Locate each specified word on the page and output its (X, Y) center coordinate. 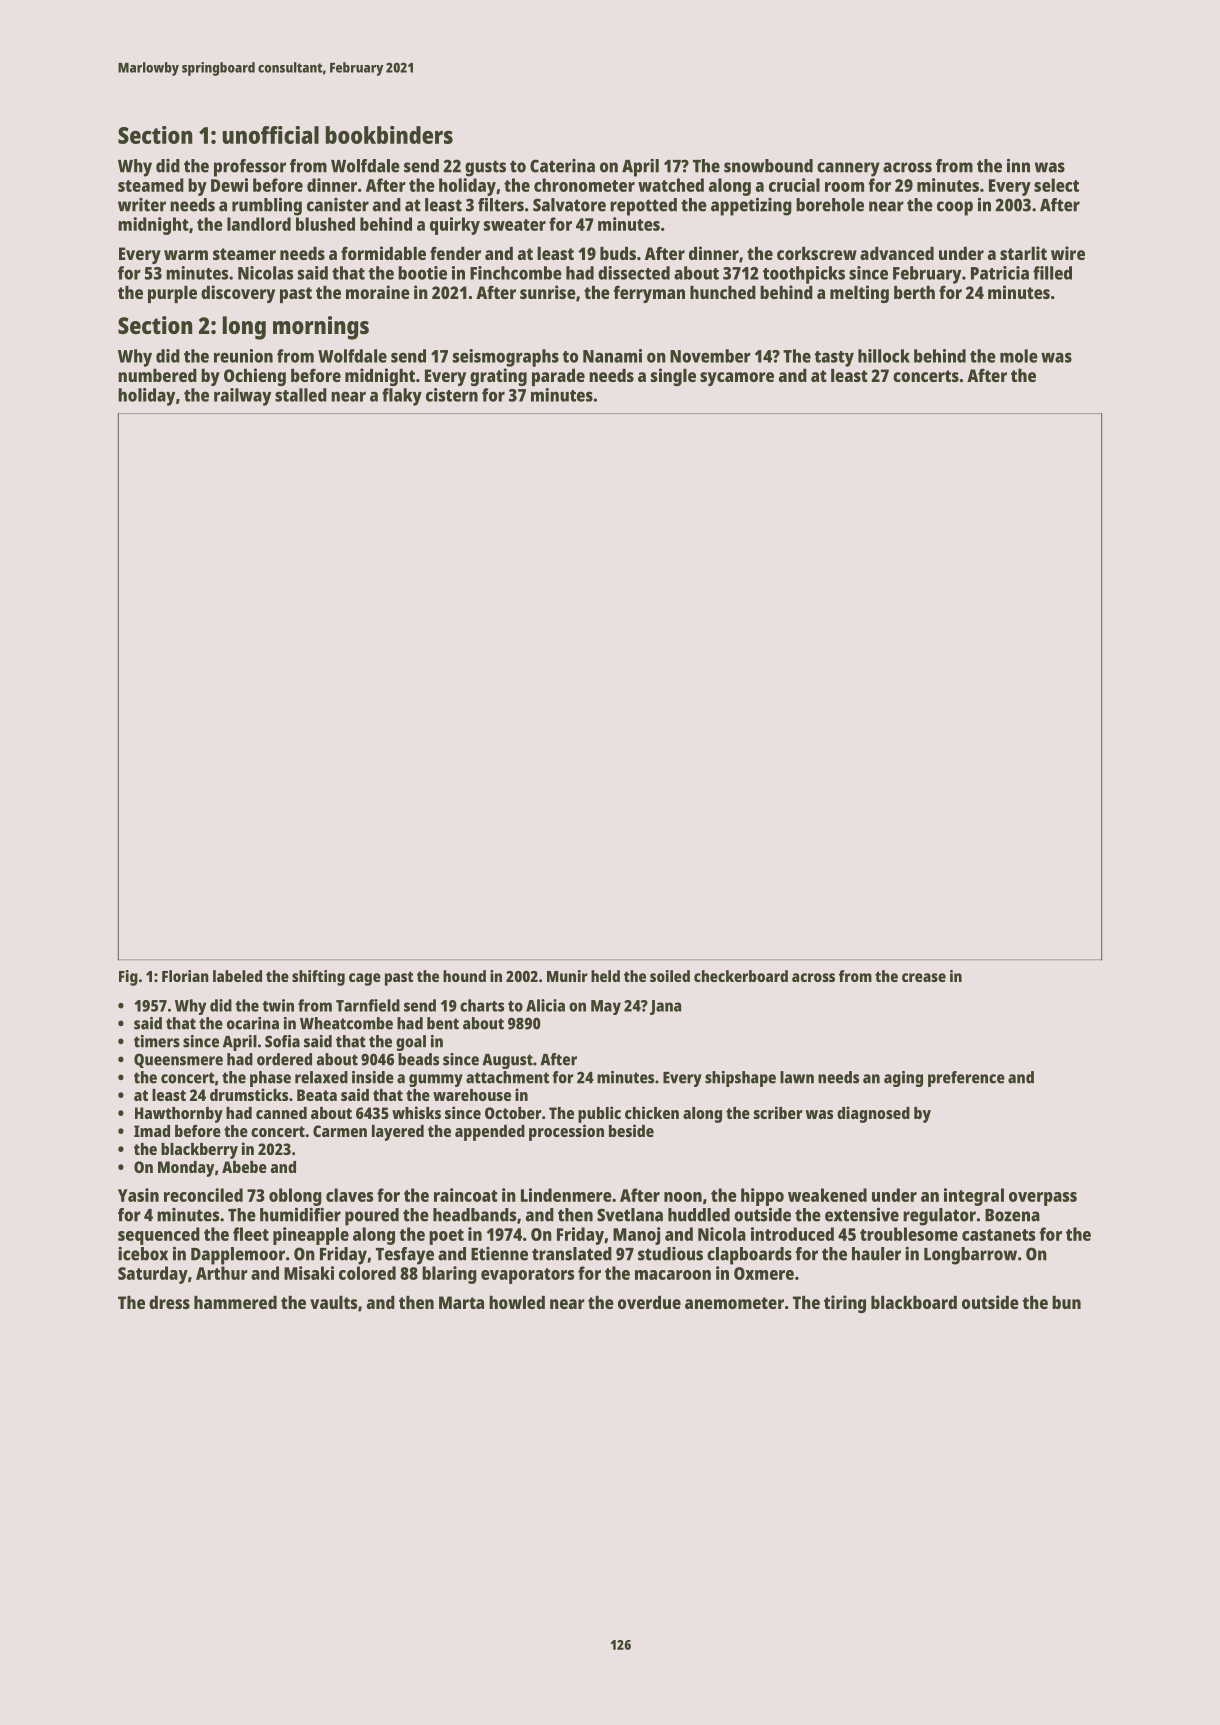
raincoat (466, 1195)
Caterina (562, 166)
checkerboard (741, 976)
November (710, 356)
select (1056, 185)
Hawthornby (179, 1115)
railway (242, 397)
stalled (301, 395)
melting (859, 294)
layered (398, 1133)
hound (464, 976)
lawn (797, 1077)
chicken (652, 1112)
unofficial (271, 135)
